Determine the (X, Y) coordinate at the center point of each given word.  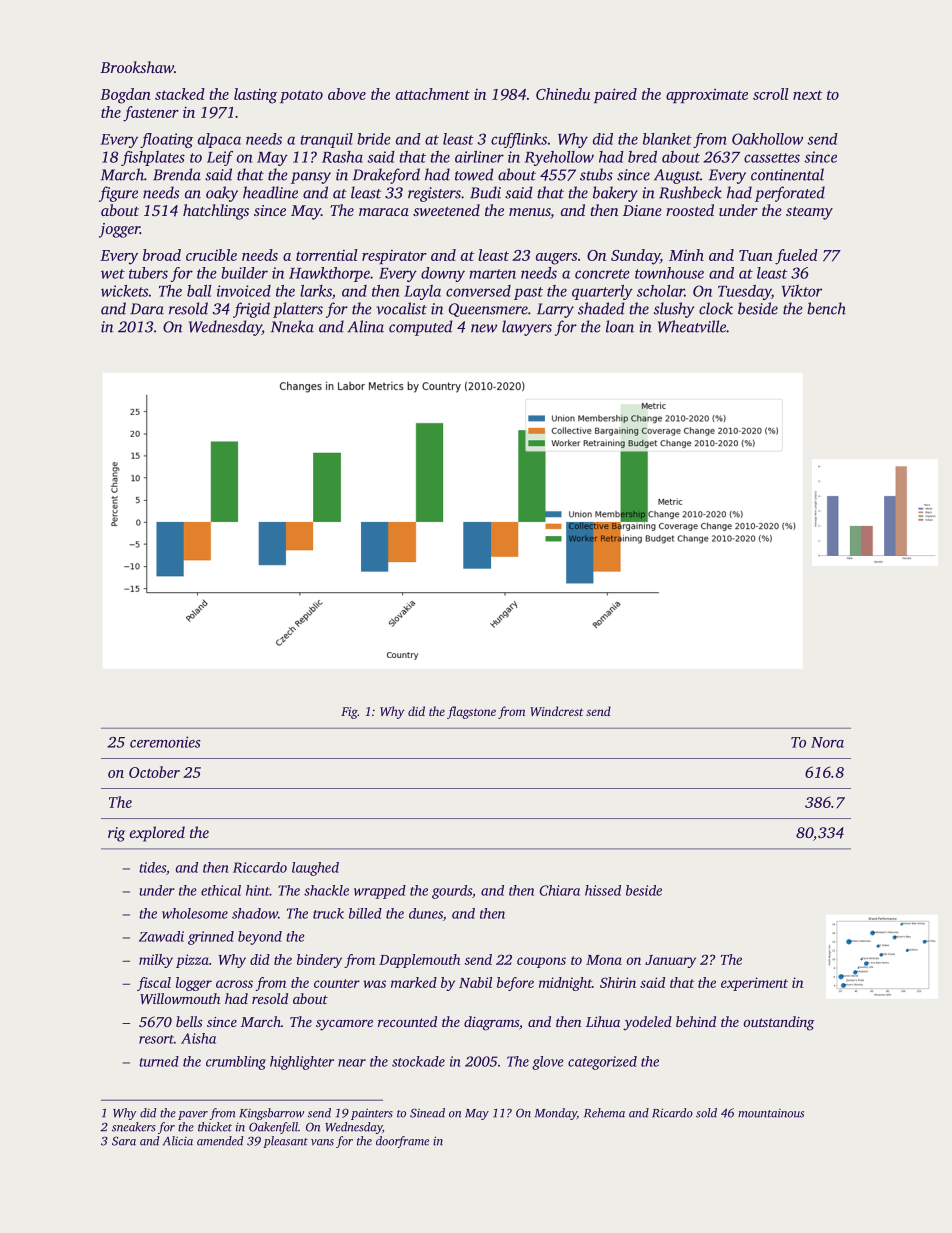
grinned (211, 938)
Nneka (292, 326)
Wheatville (692, 326)
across (234, 984)
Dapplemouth (419, 961)
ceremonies (165, 742)
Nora (827, 742)
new (484, 328)
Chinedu (563, 94)
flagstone (471, 712)
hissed (603, 890)
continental (787, 174)
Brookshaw (137, 67)
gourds (452, 892)
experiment (754, 984)
